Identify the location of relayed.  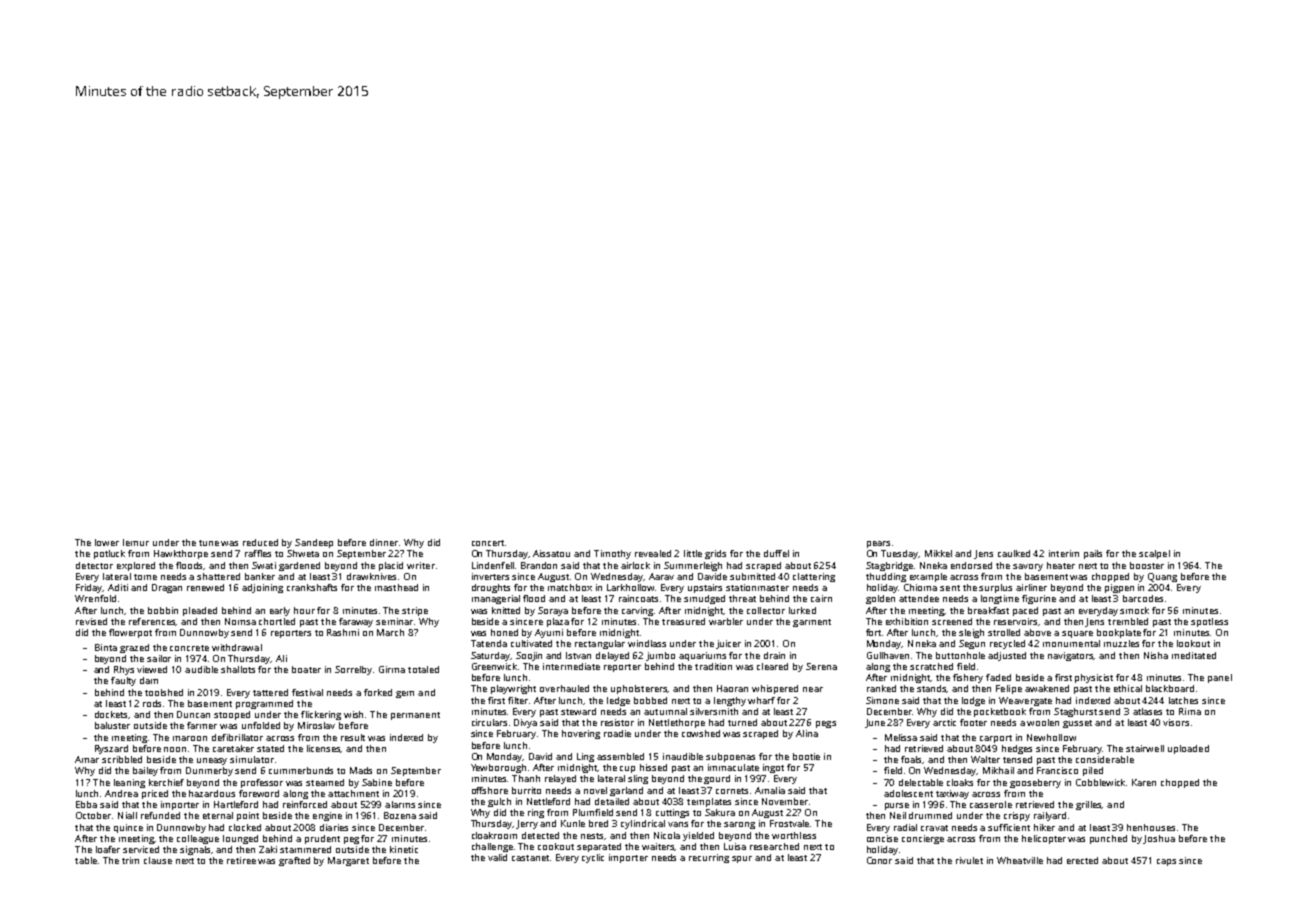
(560, 779).
